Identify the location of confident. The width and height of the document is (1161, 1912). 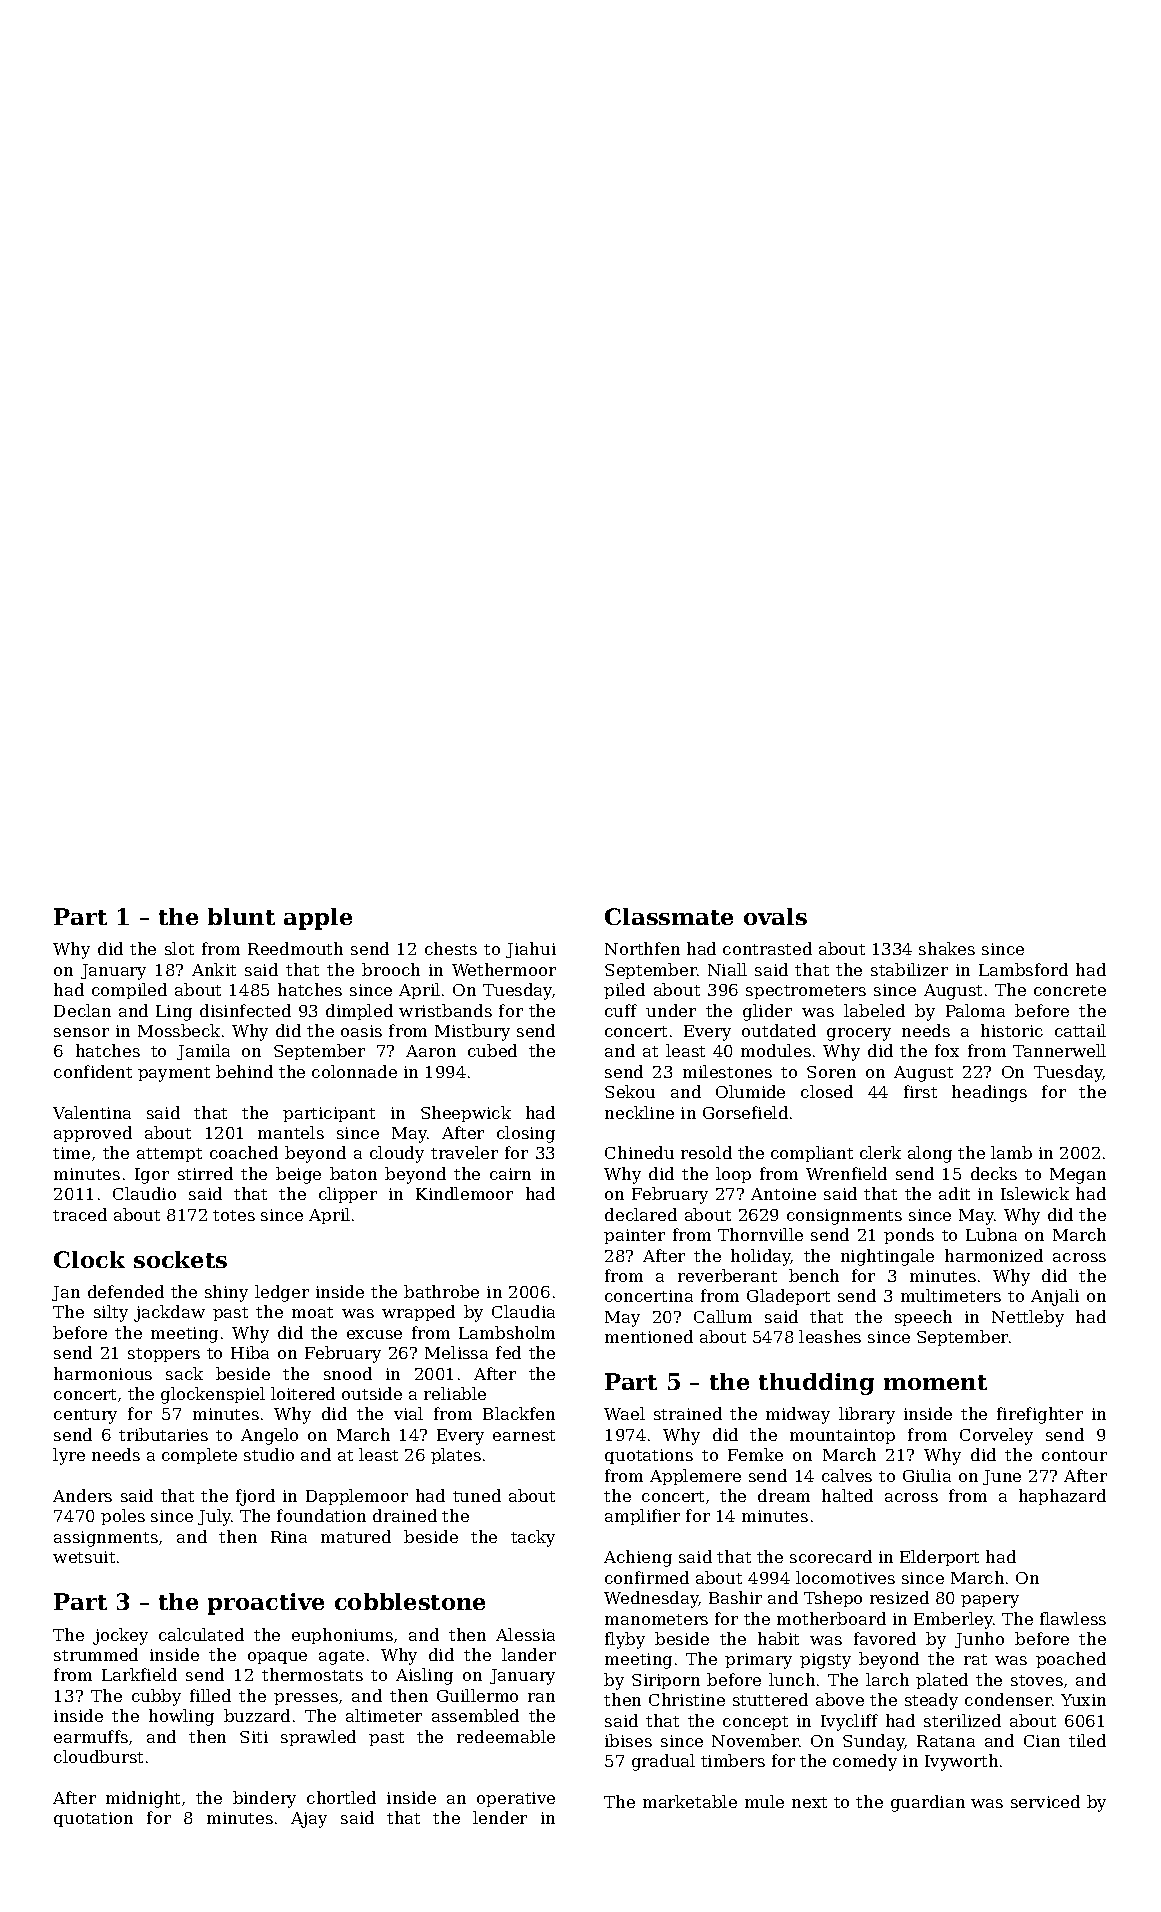
(93, 1071).
